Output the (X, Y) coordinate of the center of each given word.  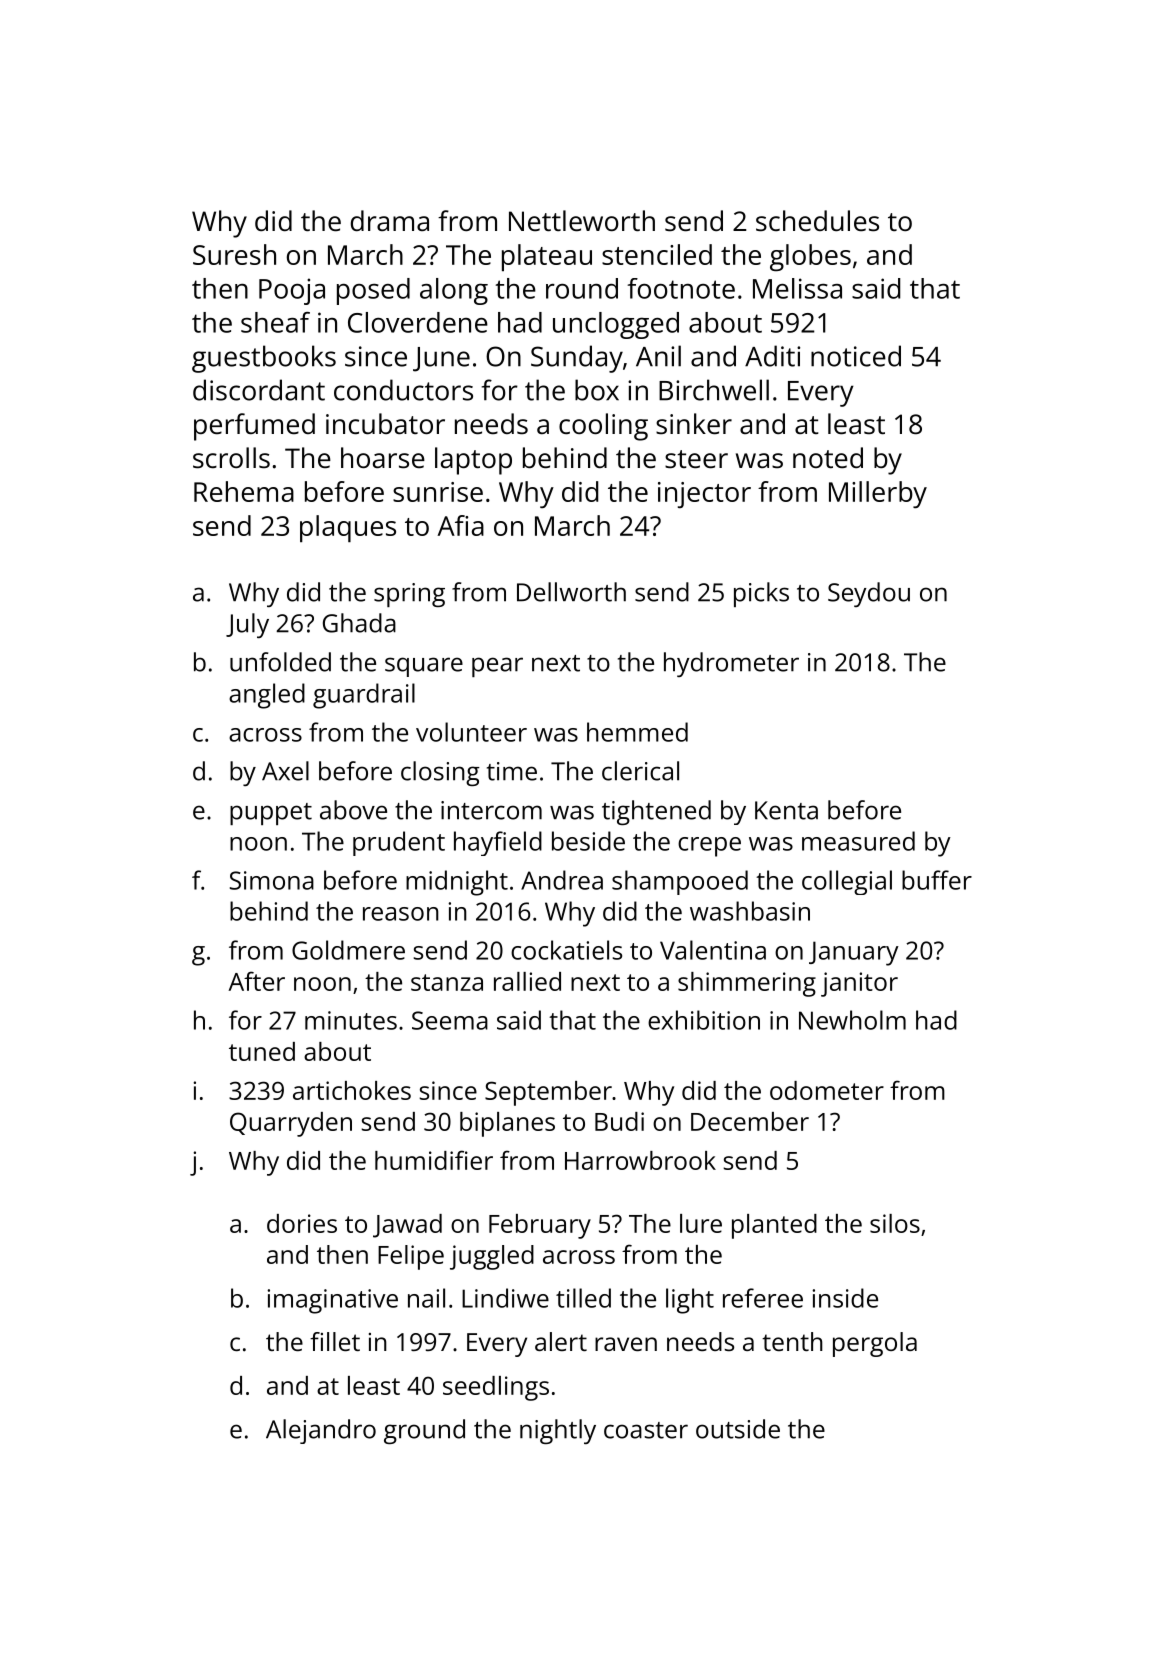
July (247, 625)
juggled (492, 1257)
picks (761, 594)
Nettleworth (582, 221)
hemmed (637, 732)
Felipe (411, 1257)
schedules (817, 221)
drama (390, 220)
